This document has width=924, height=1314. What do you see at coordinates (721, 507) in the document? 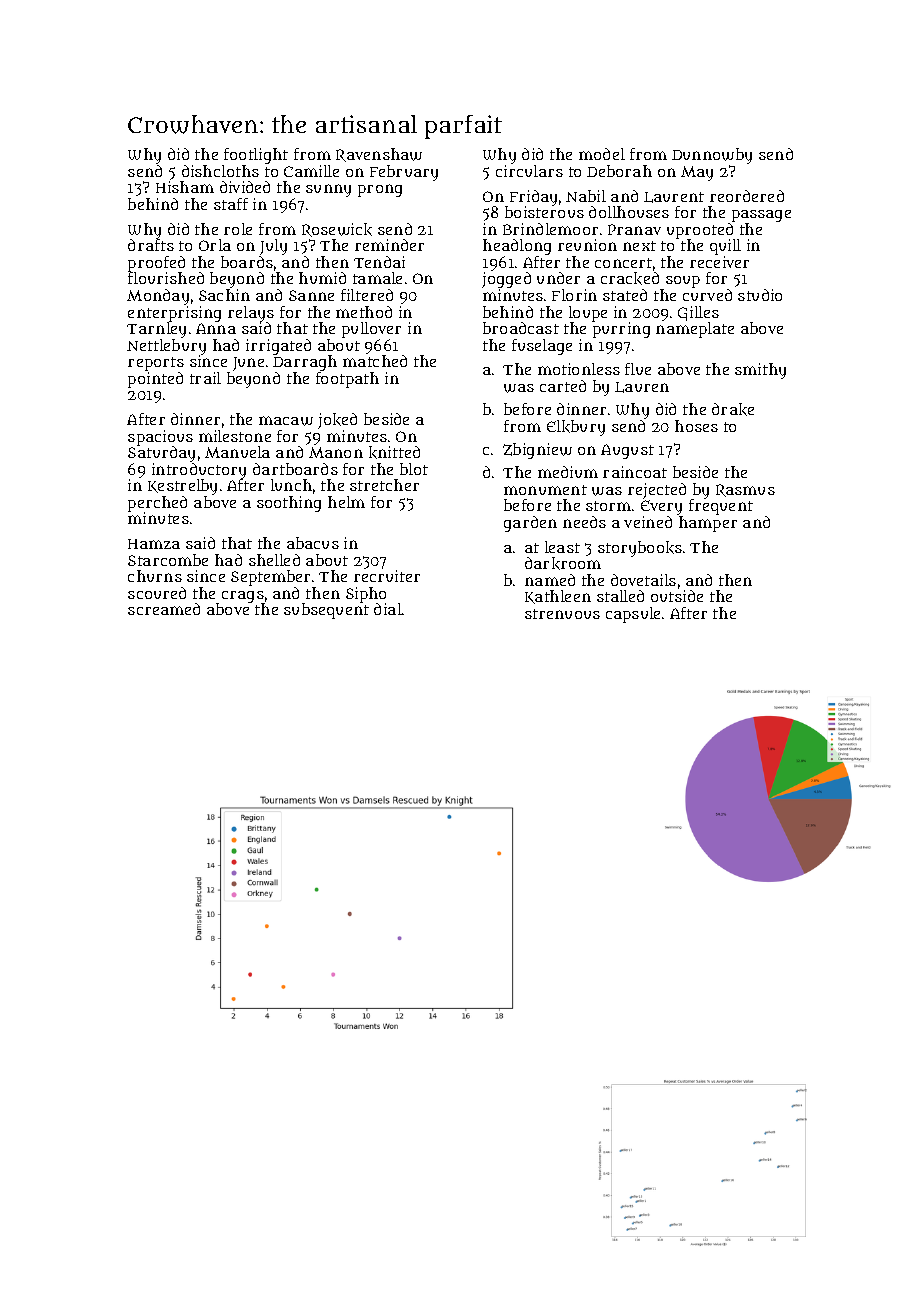
I see `frequent` at bounding box center [721, 507].
